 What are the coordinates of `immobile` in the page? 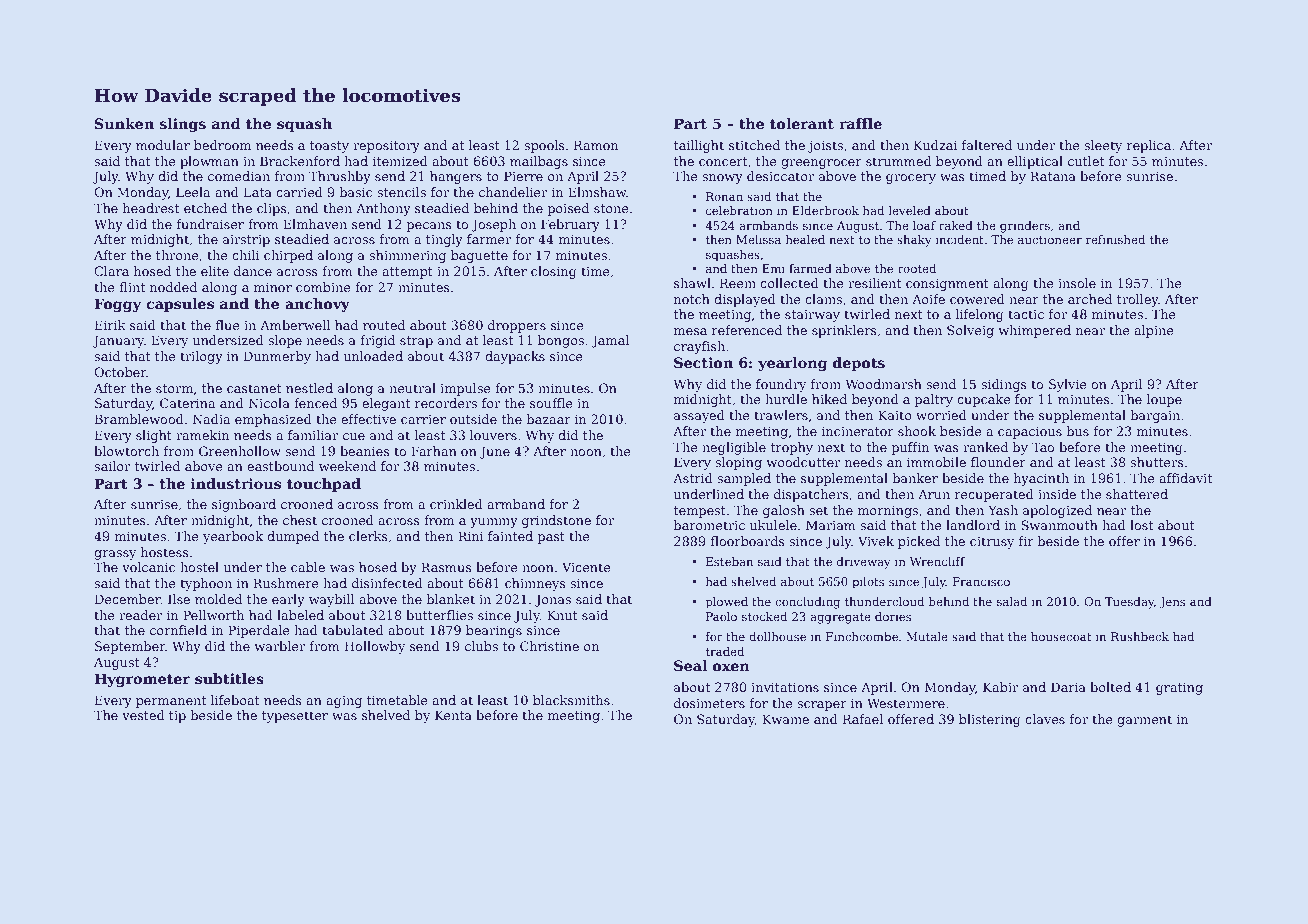 It's located at (936, 462).
